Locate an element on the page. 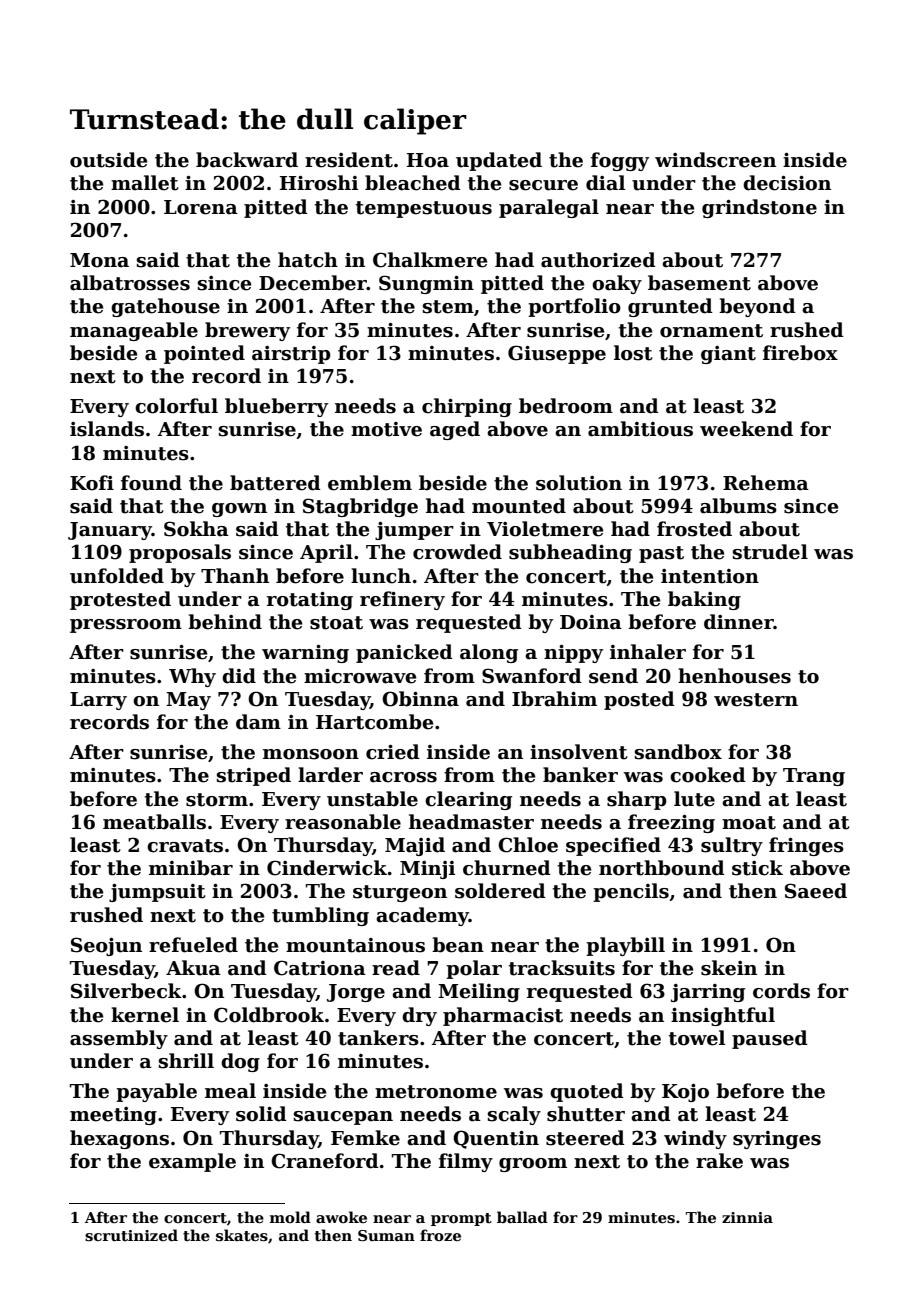  dry is located at coordinates (419, 1016).
